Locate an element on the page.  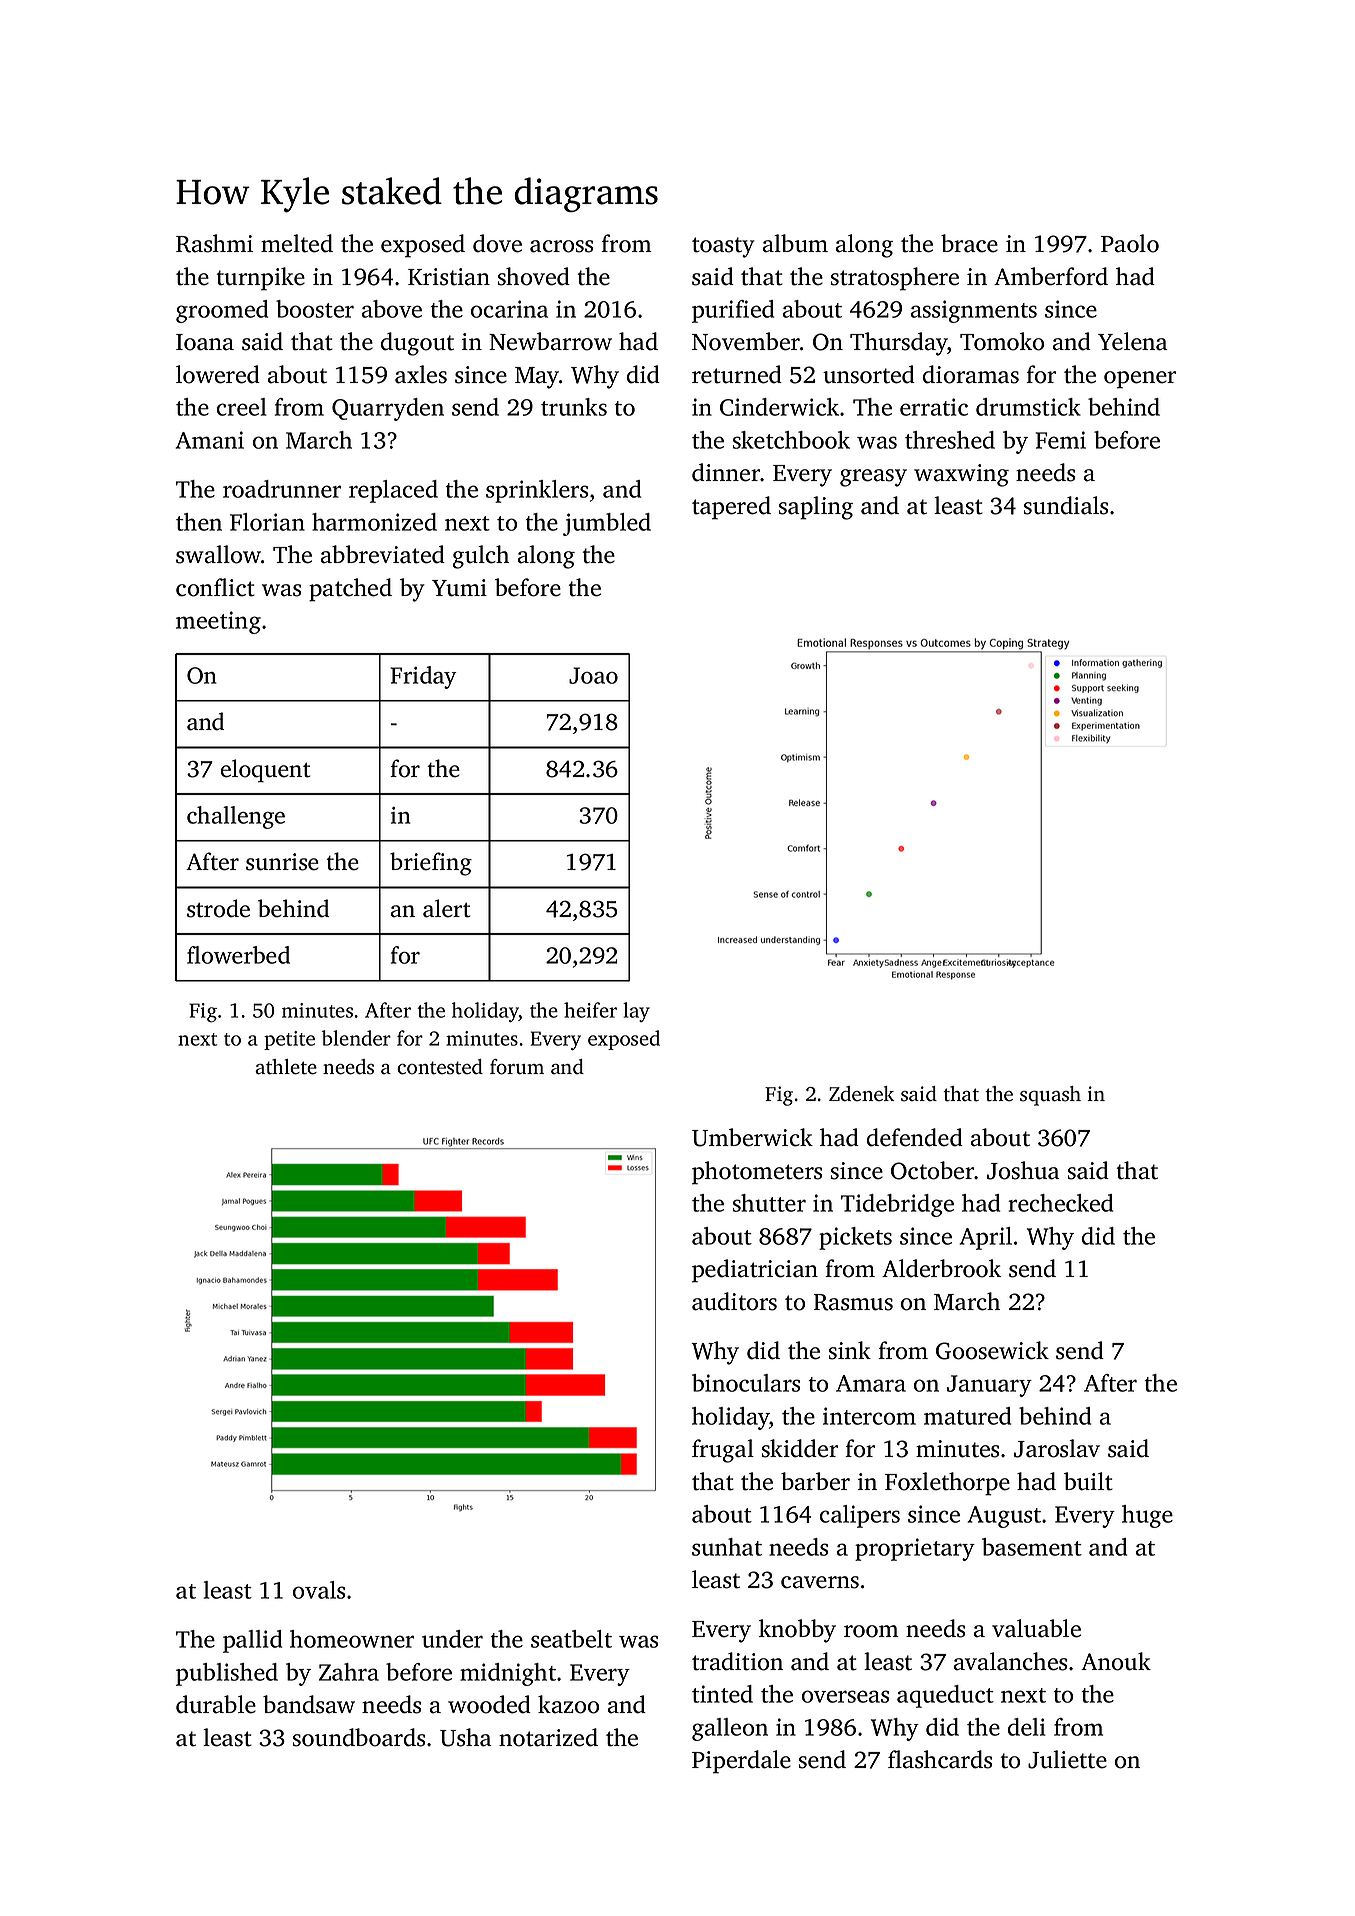
melted is located at coordinates (297, 243).
